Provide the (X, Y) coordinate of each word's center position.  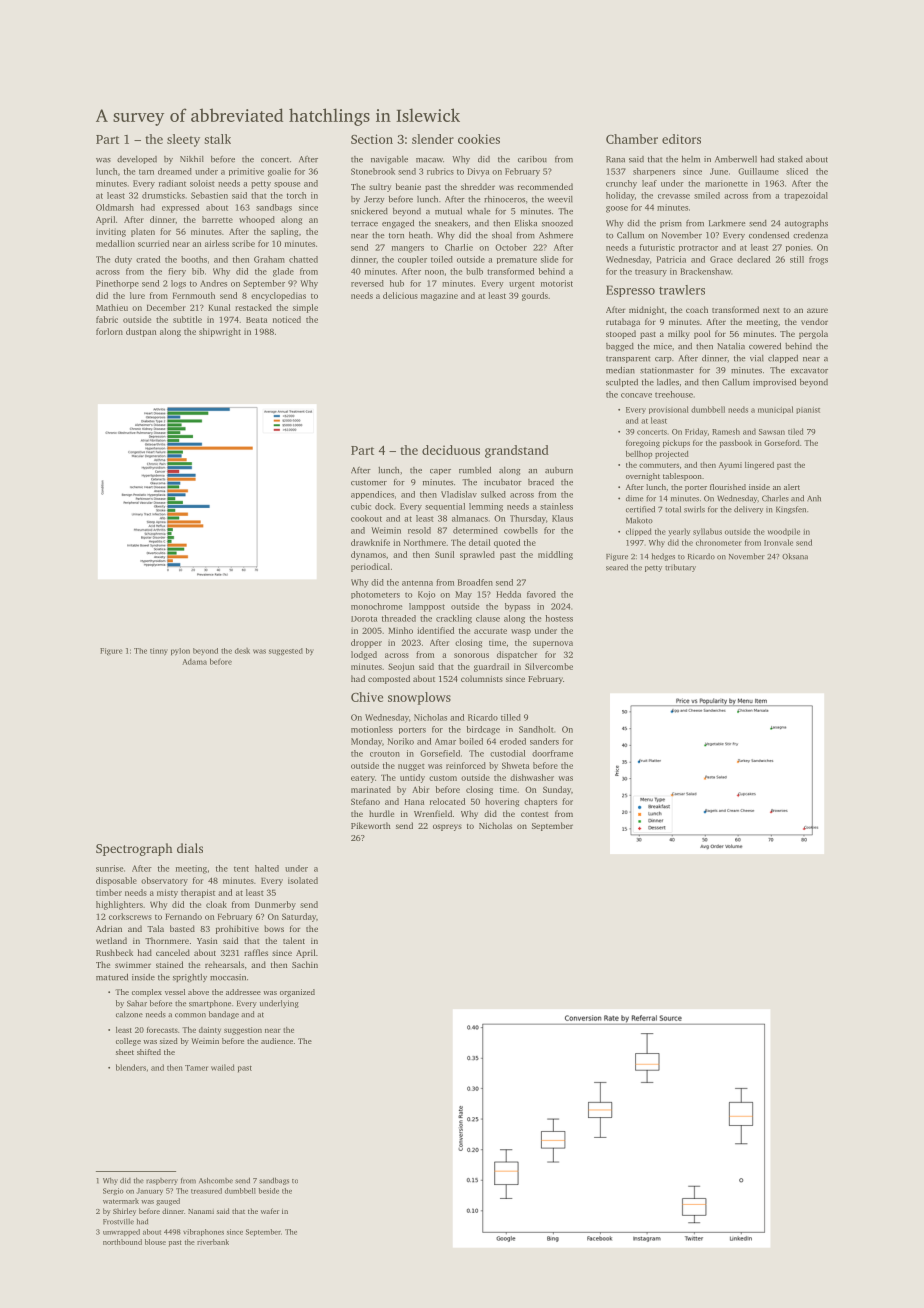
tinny (159, 652)
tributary (680, 568)
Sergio (113, 1191)
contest (535, 814)
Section (372, 139)
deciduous (451, 450)
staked (790, 159)
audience (277, 1041)
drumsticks (163, 195)
